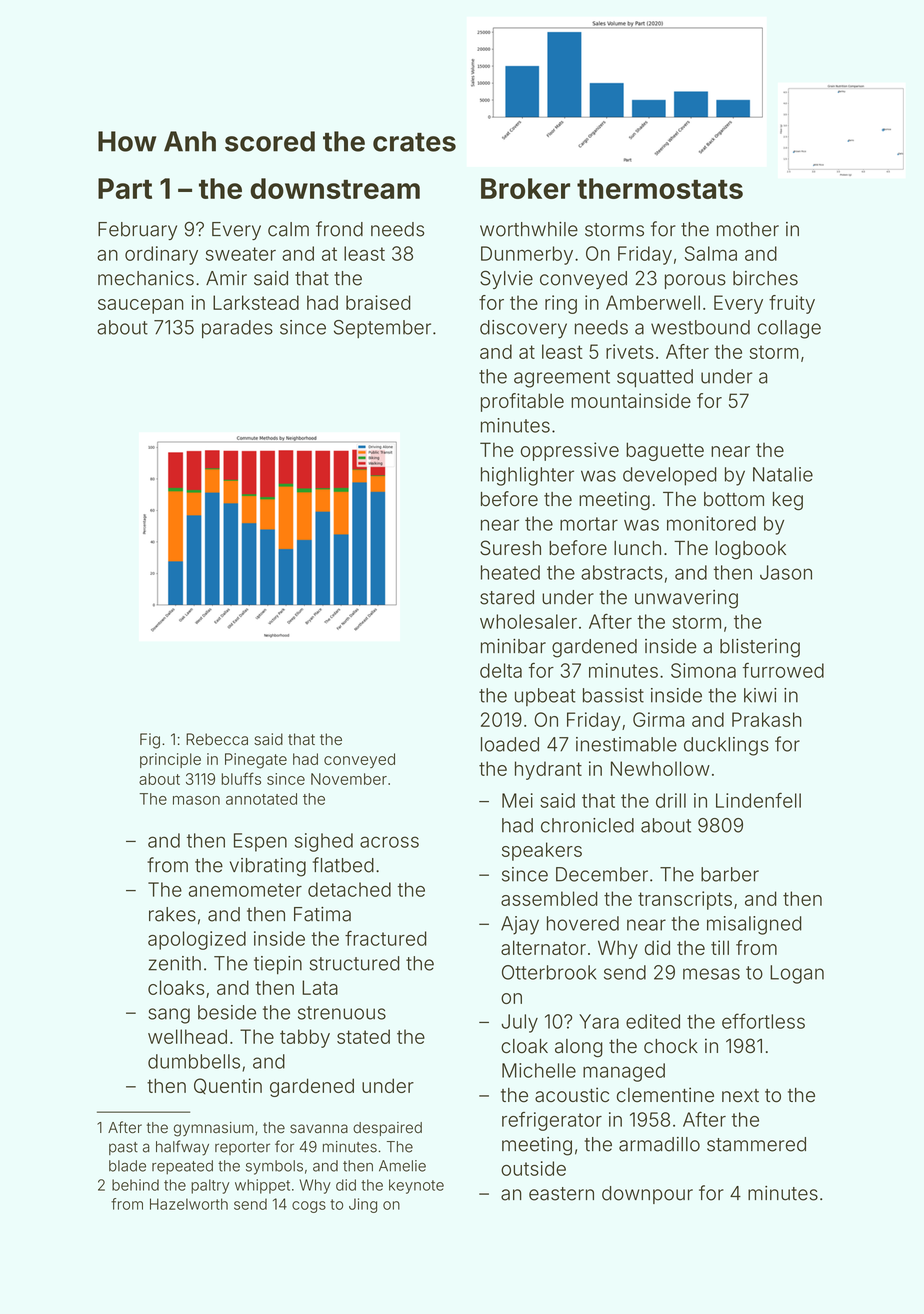  What do you see at coordinates (527, 476) in the image?
I see `highlighter` at bounding box center [527, 476].
